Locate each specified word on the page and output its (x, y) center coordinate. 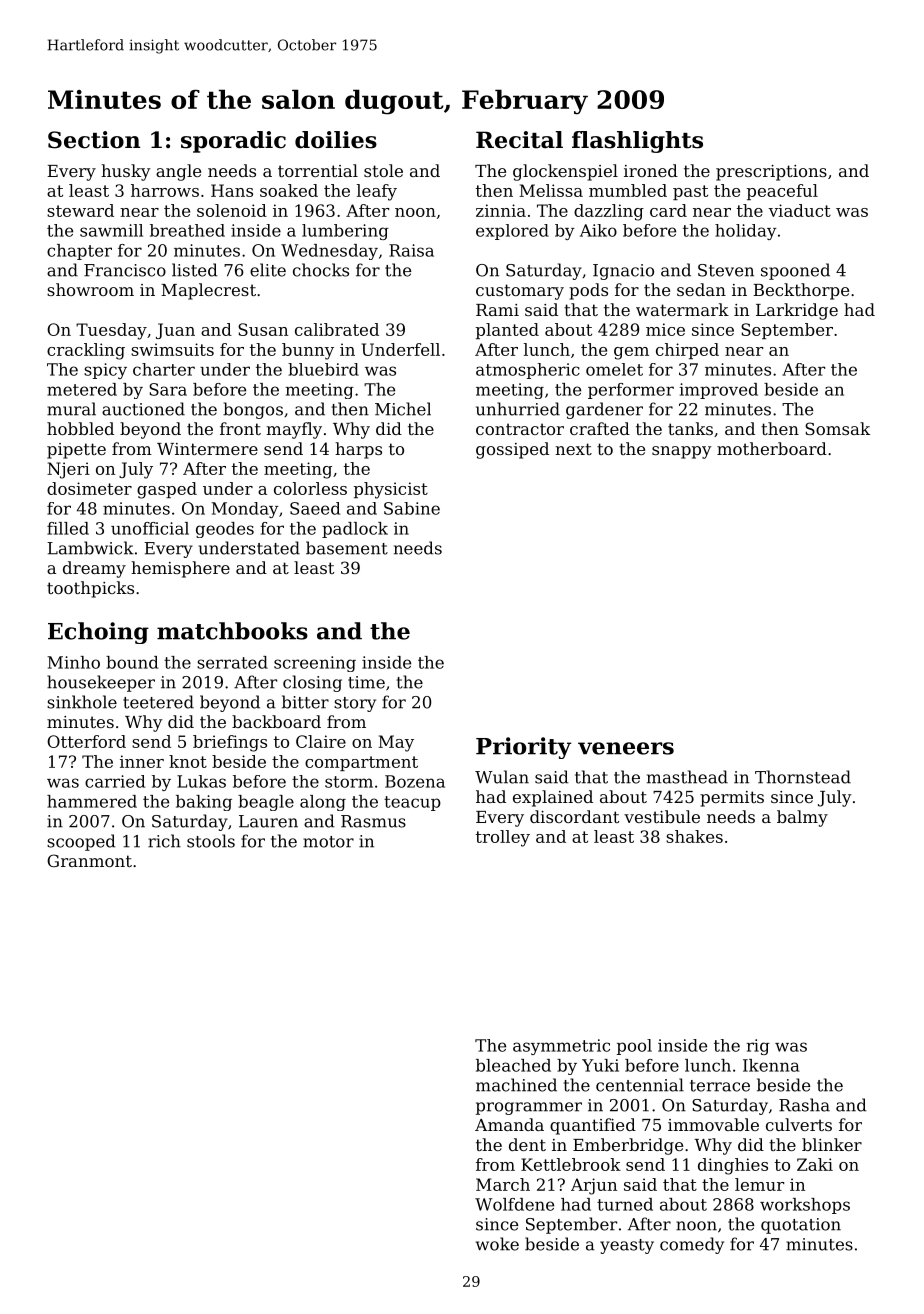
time (366, 682)
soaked (289, 190)
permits (732, 799)
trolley (503, 838)
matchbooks (232, 631)
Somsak (837, 428)
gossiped (512, 450)
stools (211, 841)
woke (497, 1244)
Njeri (68, 470)
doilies (336, 140)
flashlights (637, 142)
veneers (626, 748)
